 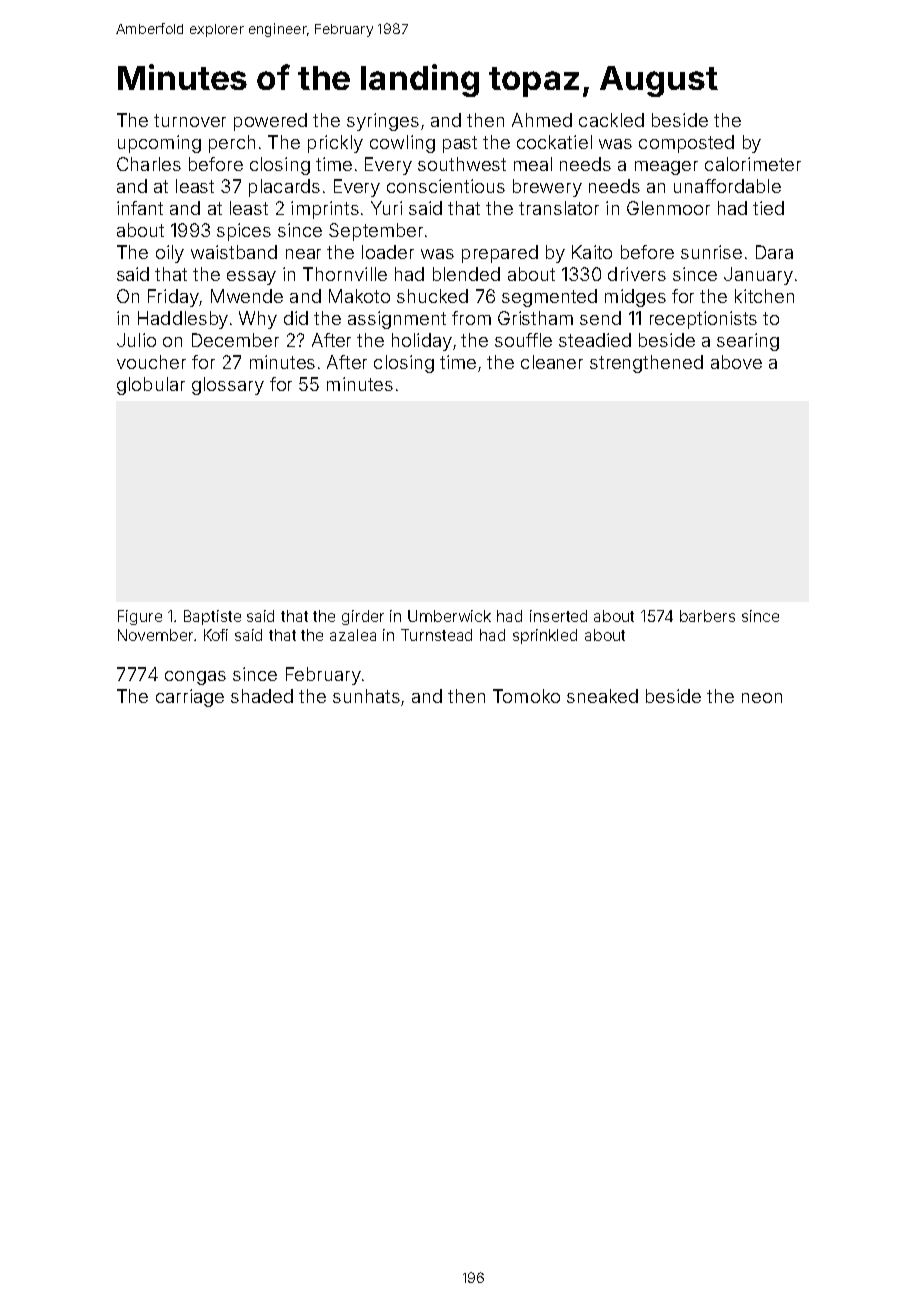 What do you see at coordinates (151, 386) in the screenshot?
I see `globular` at bounding box center [151, 386].
